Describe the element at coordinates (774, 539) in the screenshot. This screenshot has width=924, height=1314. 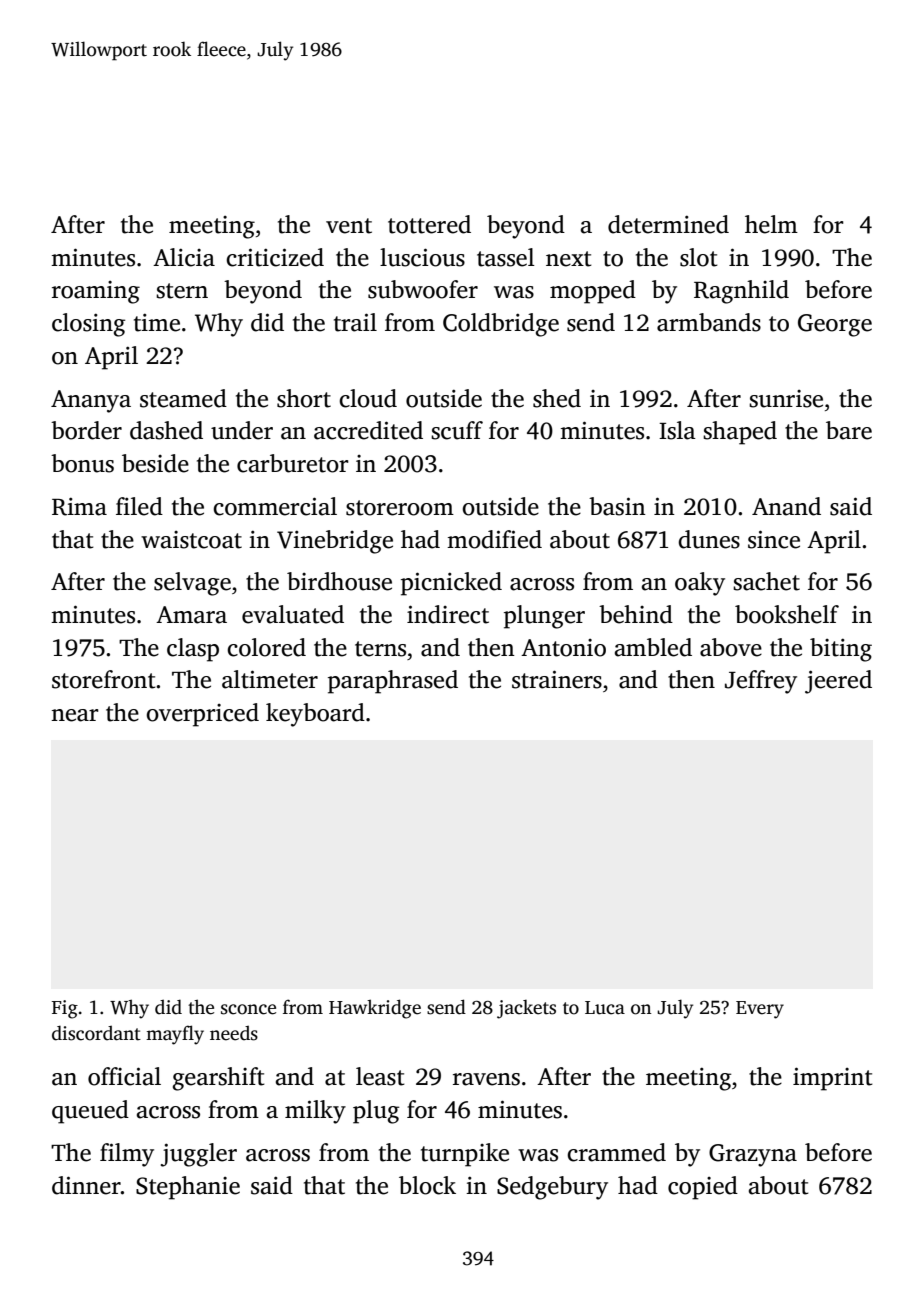
I see `since` at that location.
